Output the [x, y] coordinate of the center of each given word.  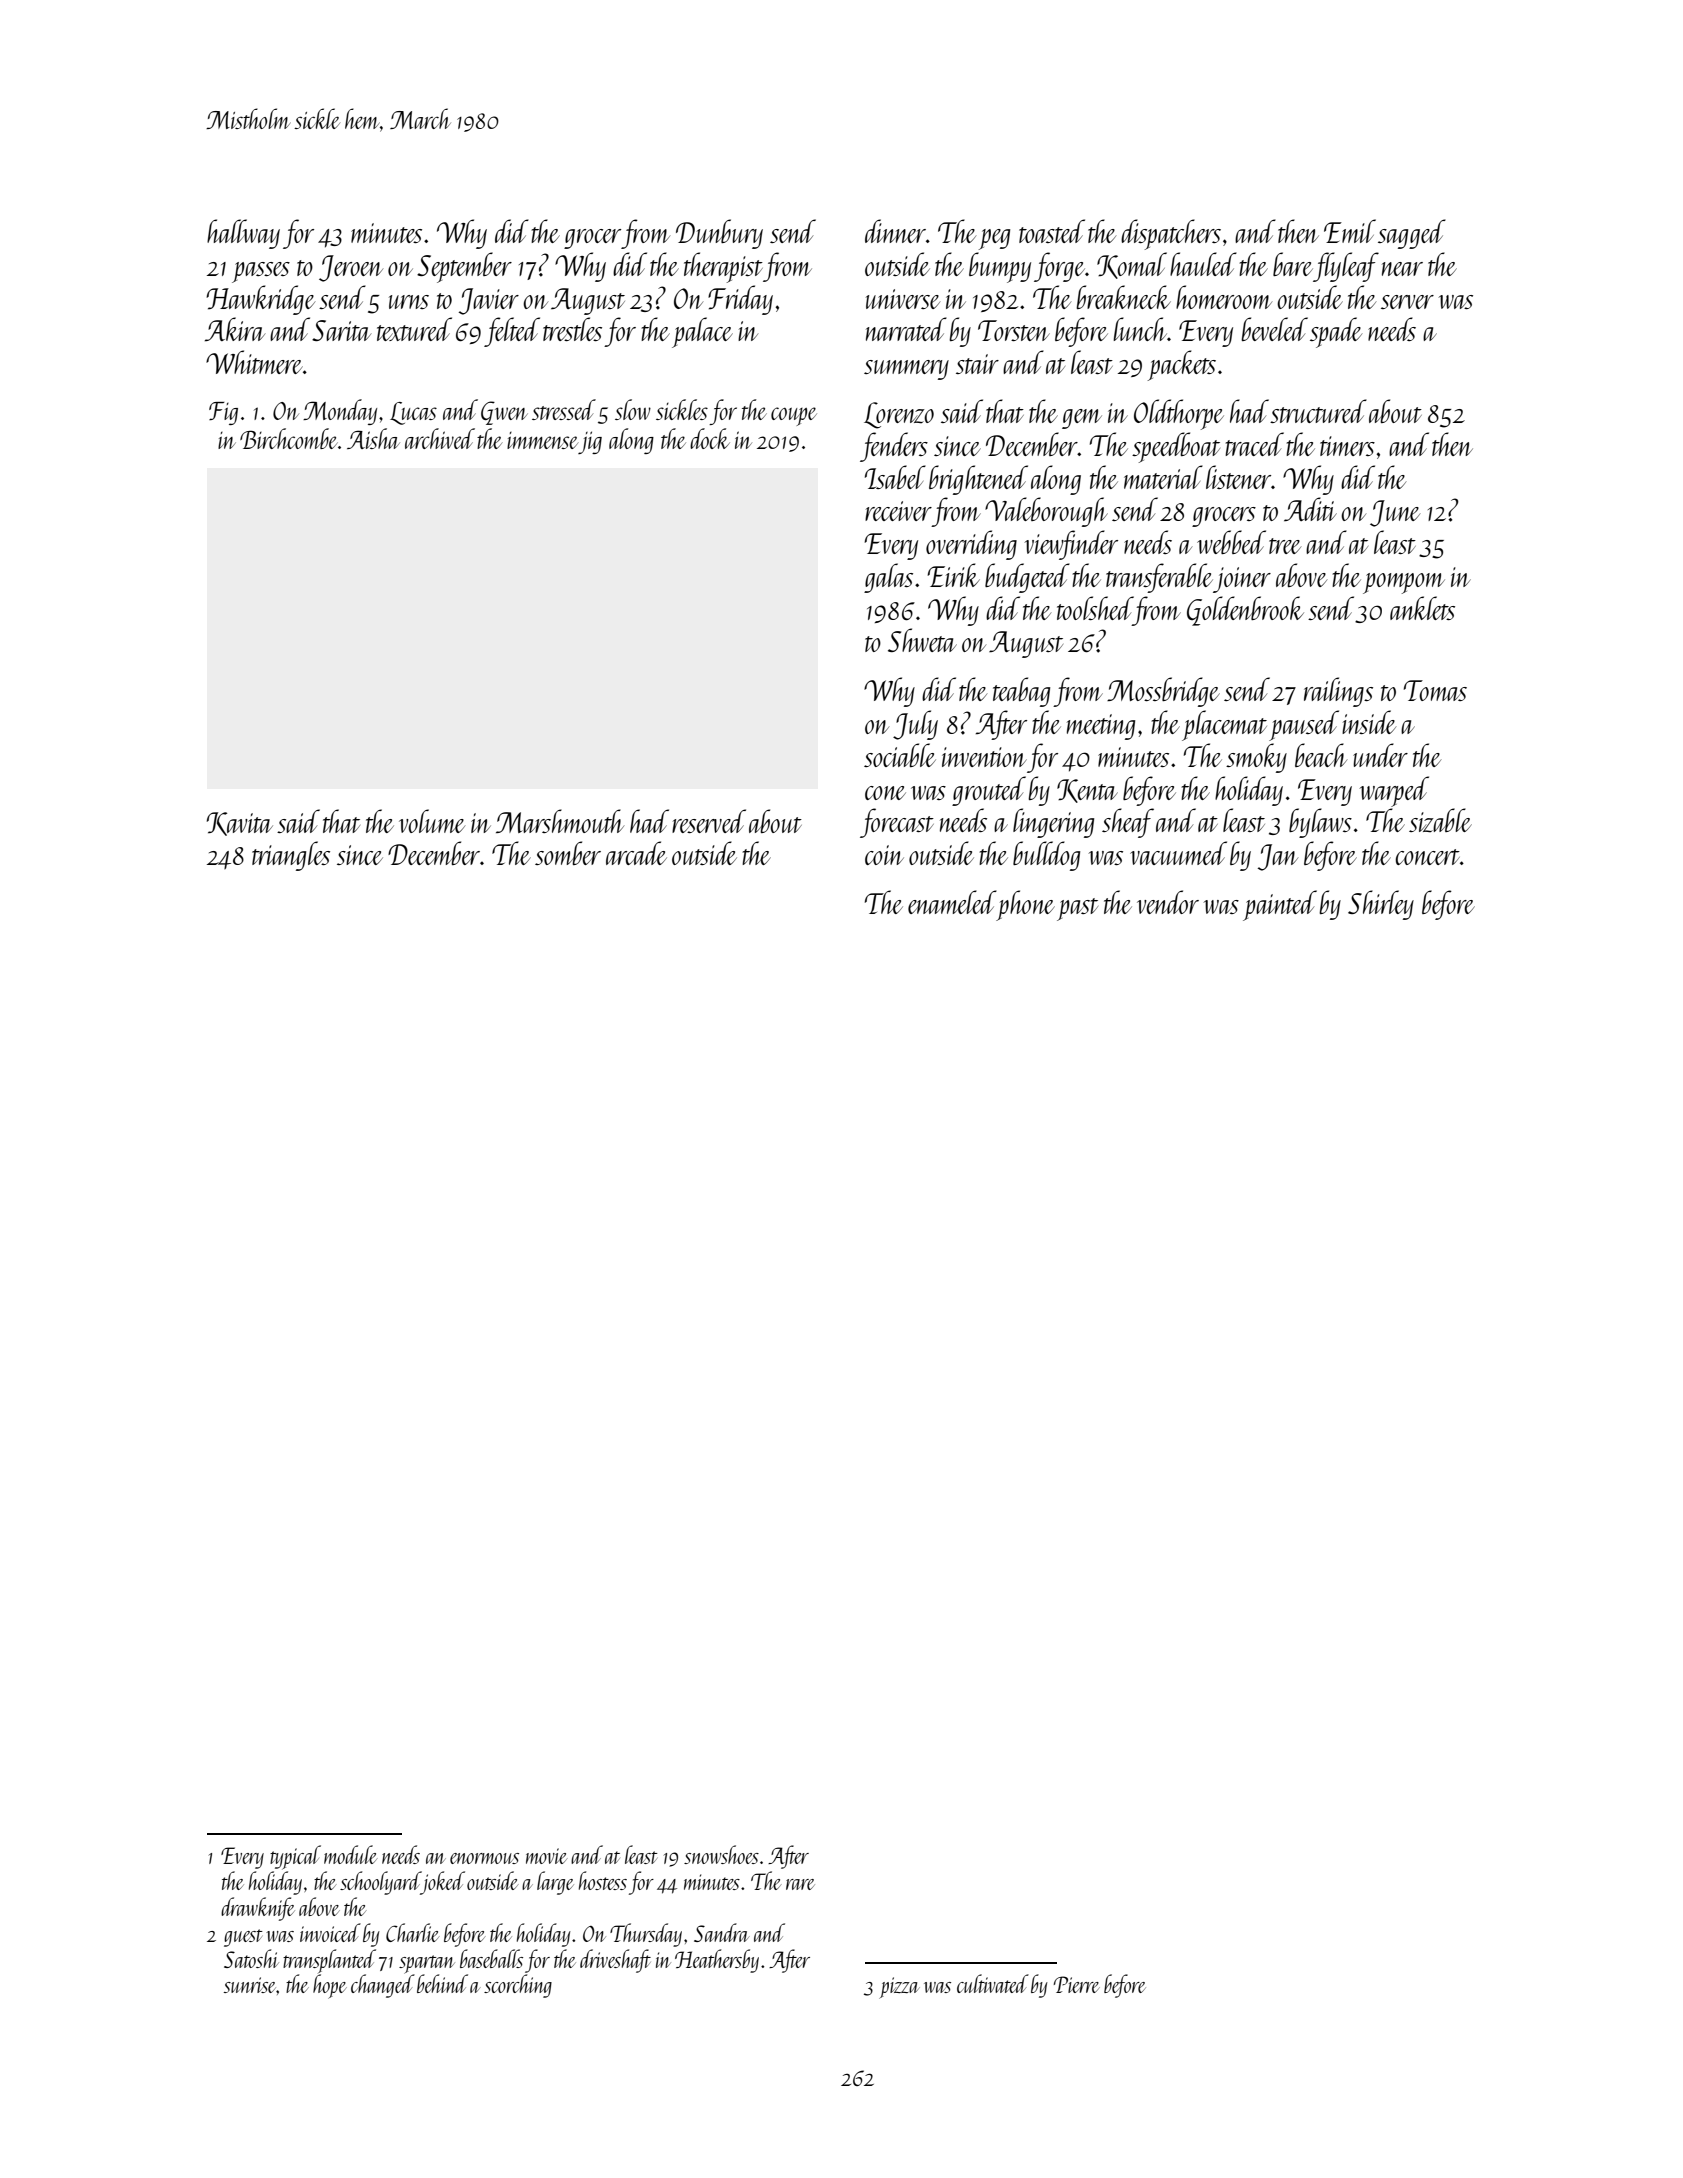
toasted [1052, 231]
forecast [897, 823]
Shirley [1381, 905]
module [350, 1854]
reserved [709, 821]
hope [330, 1986]
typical [295, 1857]
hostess [603, 1880]
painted [1280, 905]
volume [432, 821]
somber [568, 853]
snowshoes [721, 1854]
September [464, 267]
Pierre [1076, 1984]
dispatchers [1171, 234]
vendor [1168, 902]
